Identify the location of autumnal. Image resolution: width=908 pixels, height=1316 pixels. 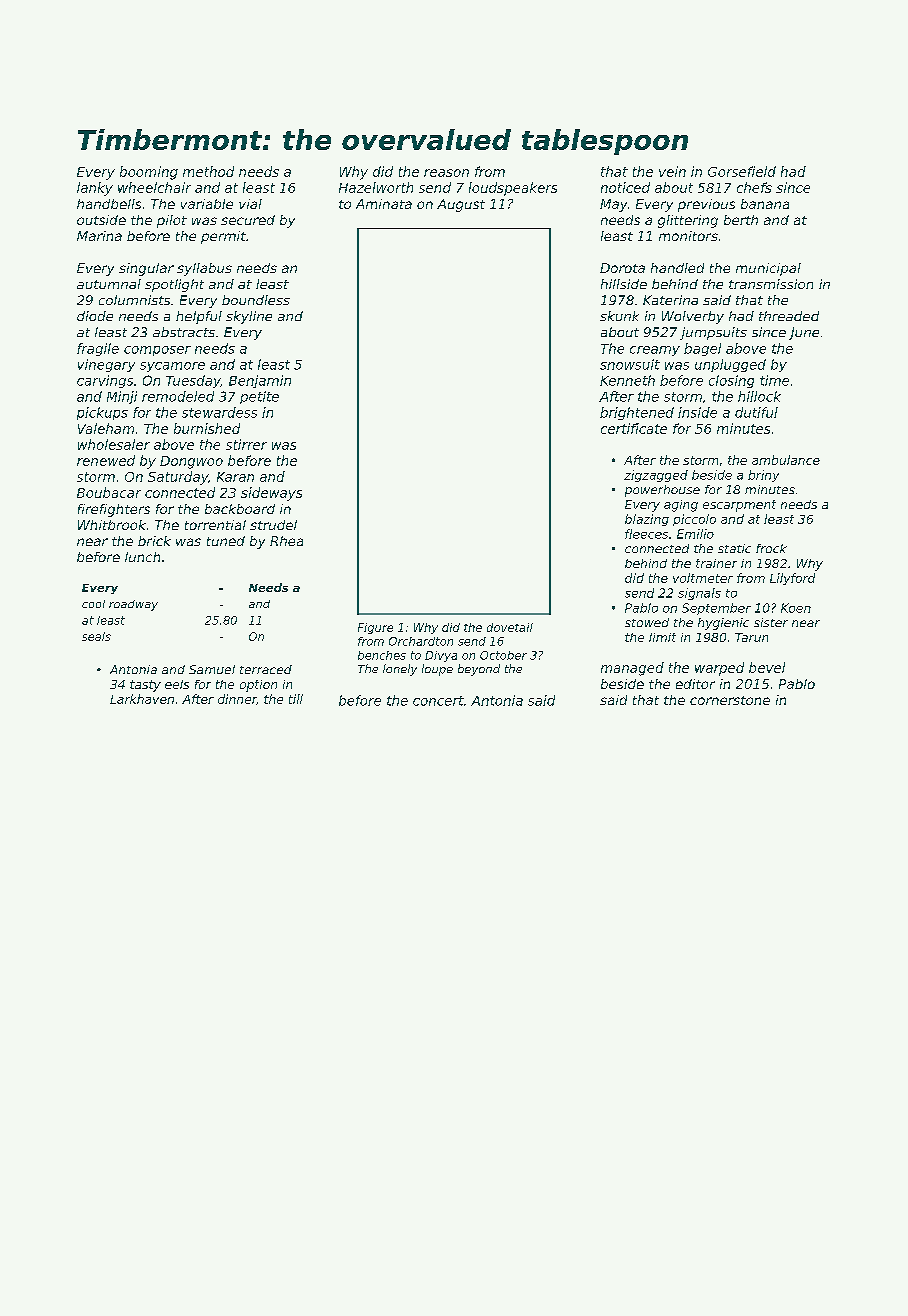
(109, 284).
